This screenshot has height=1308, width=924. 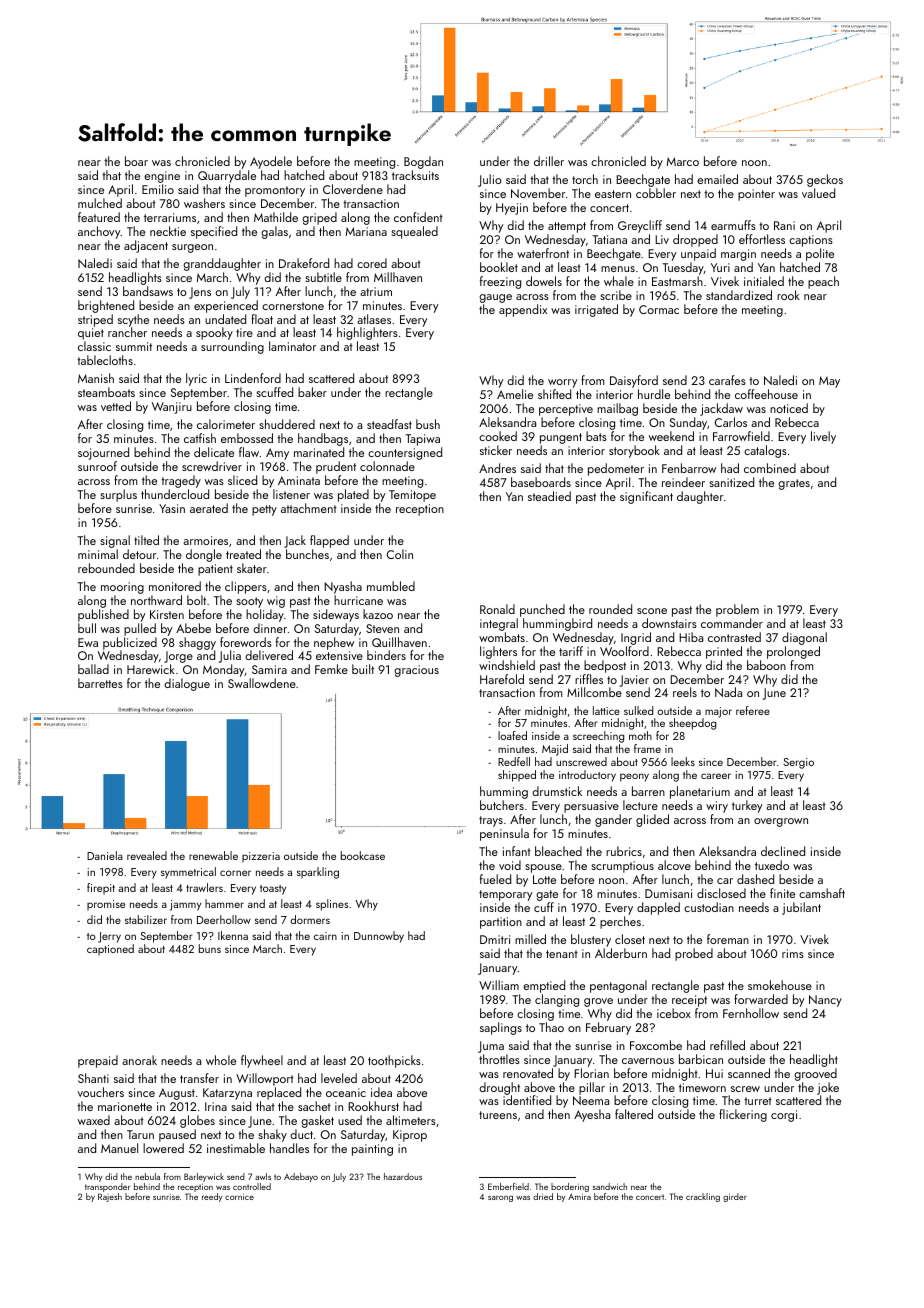 What do you see at coordinates (210, 948) in the screenshot?
I see `buns` at bounding box center [210, 948].
